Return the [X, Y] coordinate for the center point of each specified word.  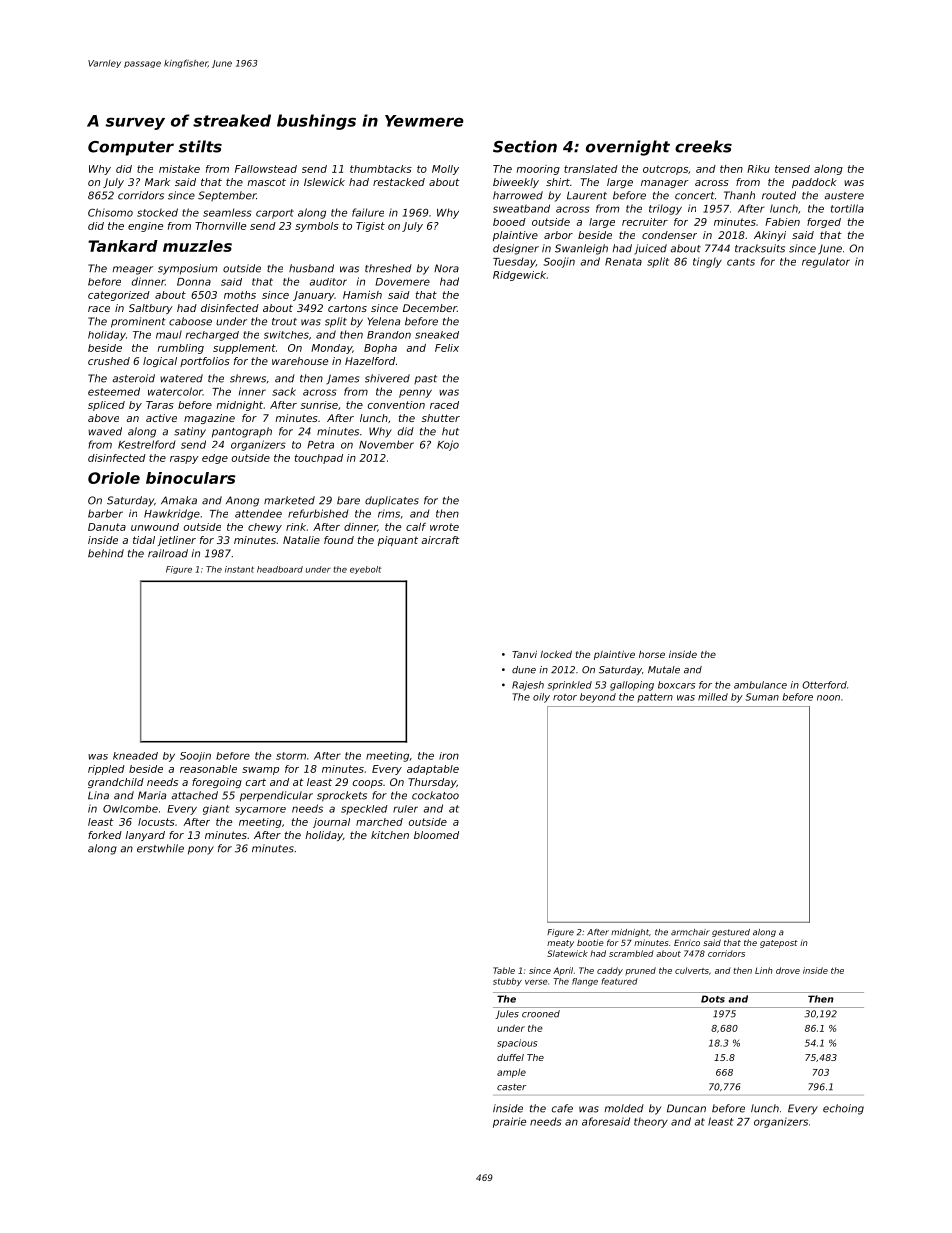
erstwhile [160, 848]
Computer [131, 148]
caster [511, 1087]
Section [525, 146]
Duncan [686, 1108]
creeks [703, 146]
